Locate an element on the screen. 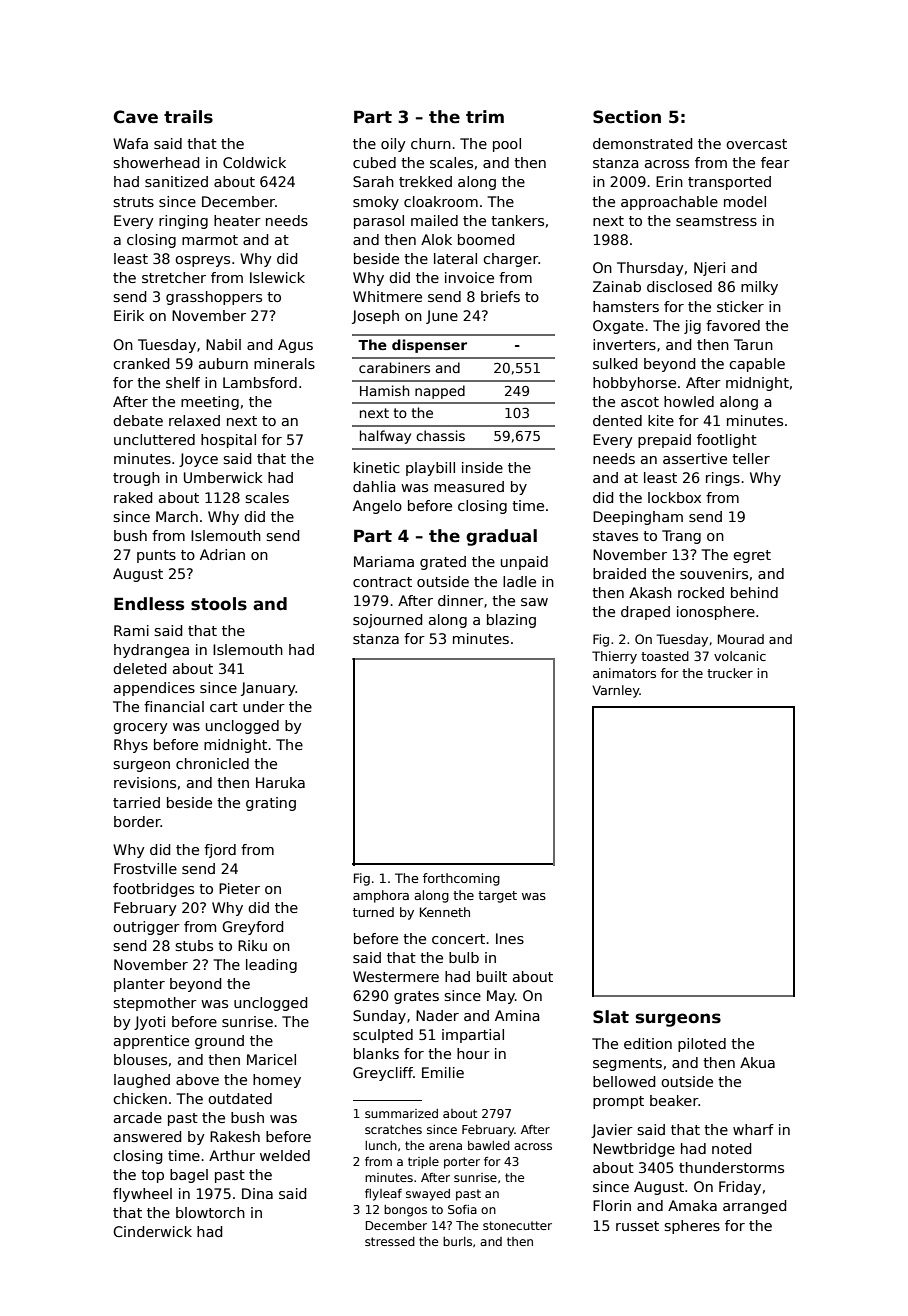 Image resolution: width=908 pixels, height=1316 pixels. fjord is located at coordinates (220, 851).
